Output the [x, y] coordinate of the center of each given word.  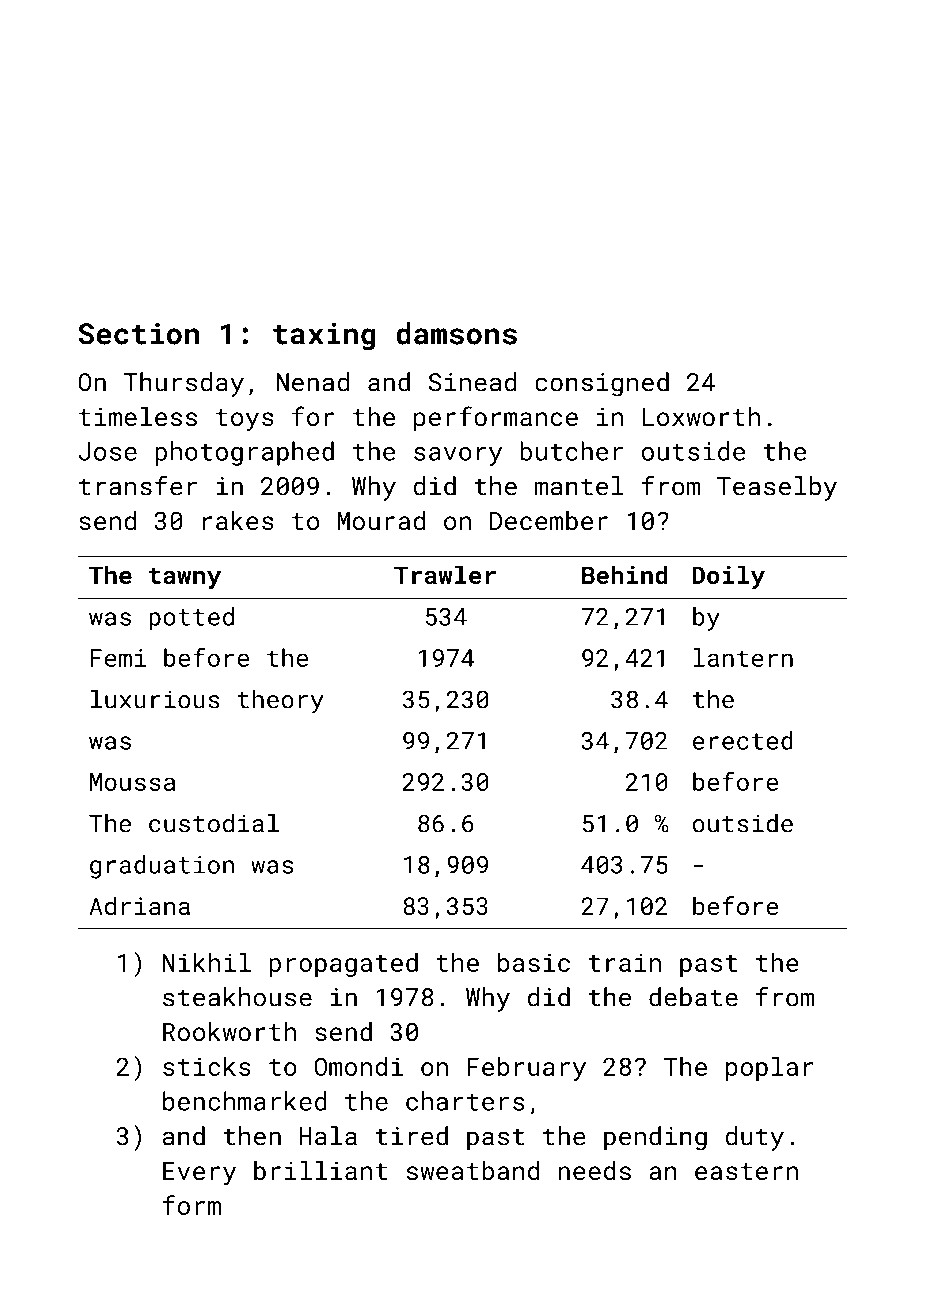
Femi [118, 658]
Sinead [473, 382]
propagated [343, 964]
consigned [602, 384]
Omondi [358, 1066]
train [625, 962]
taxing [324, 336]
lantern [743, 657]
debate [693, 997]
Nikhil [207, 962]
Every [199, 1174]
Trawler [445, 574]
